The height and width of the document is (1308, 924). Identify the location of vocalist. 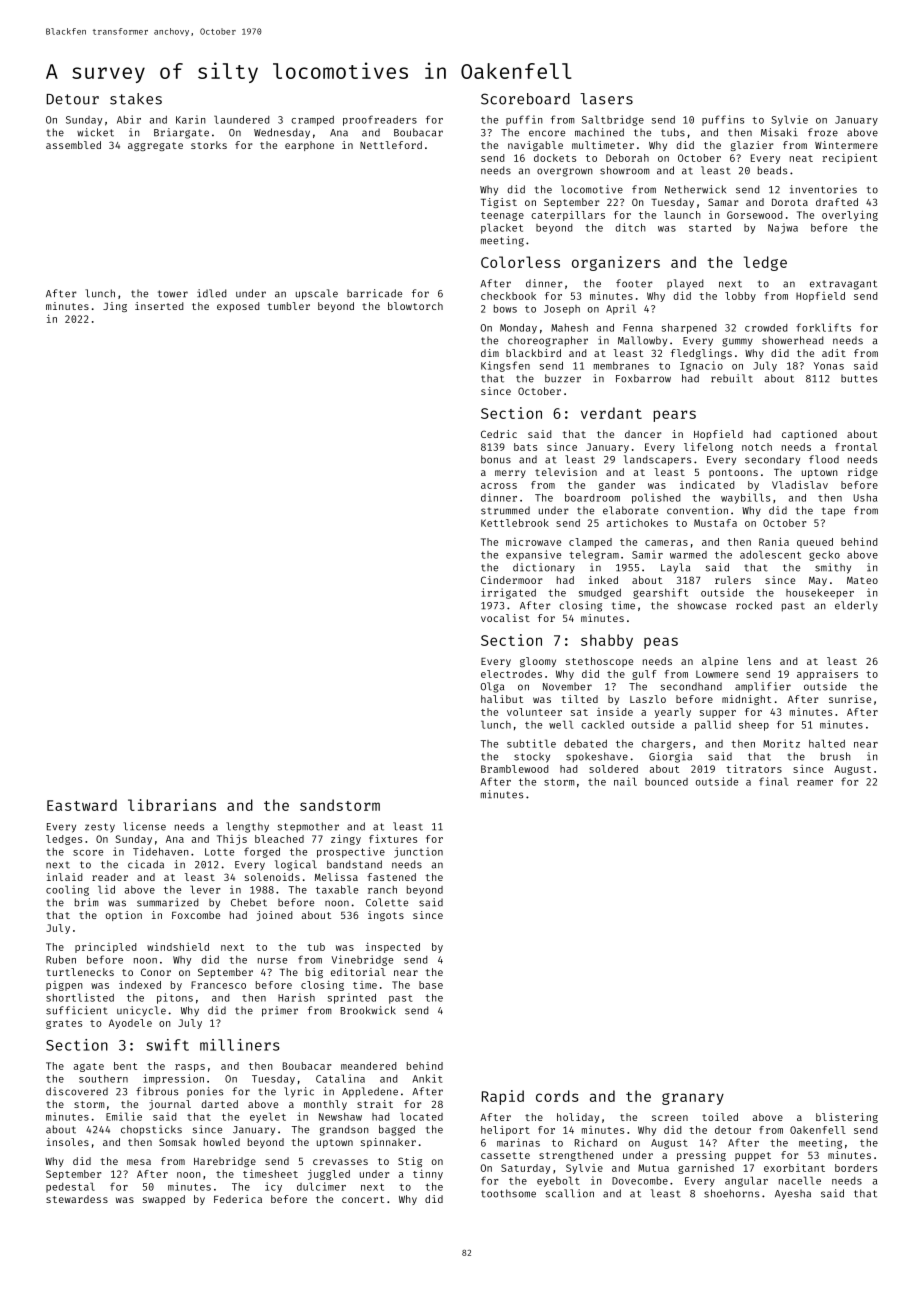
(505, 618).
